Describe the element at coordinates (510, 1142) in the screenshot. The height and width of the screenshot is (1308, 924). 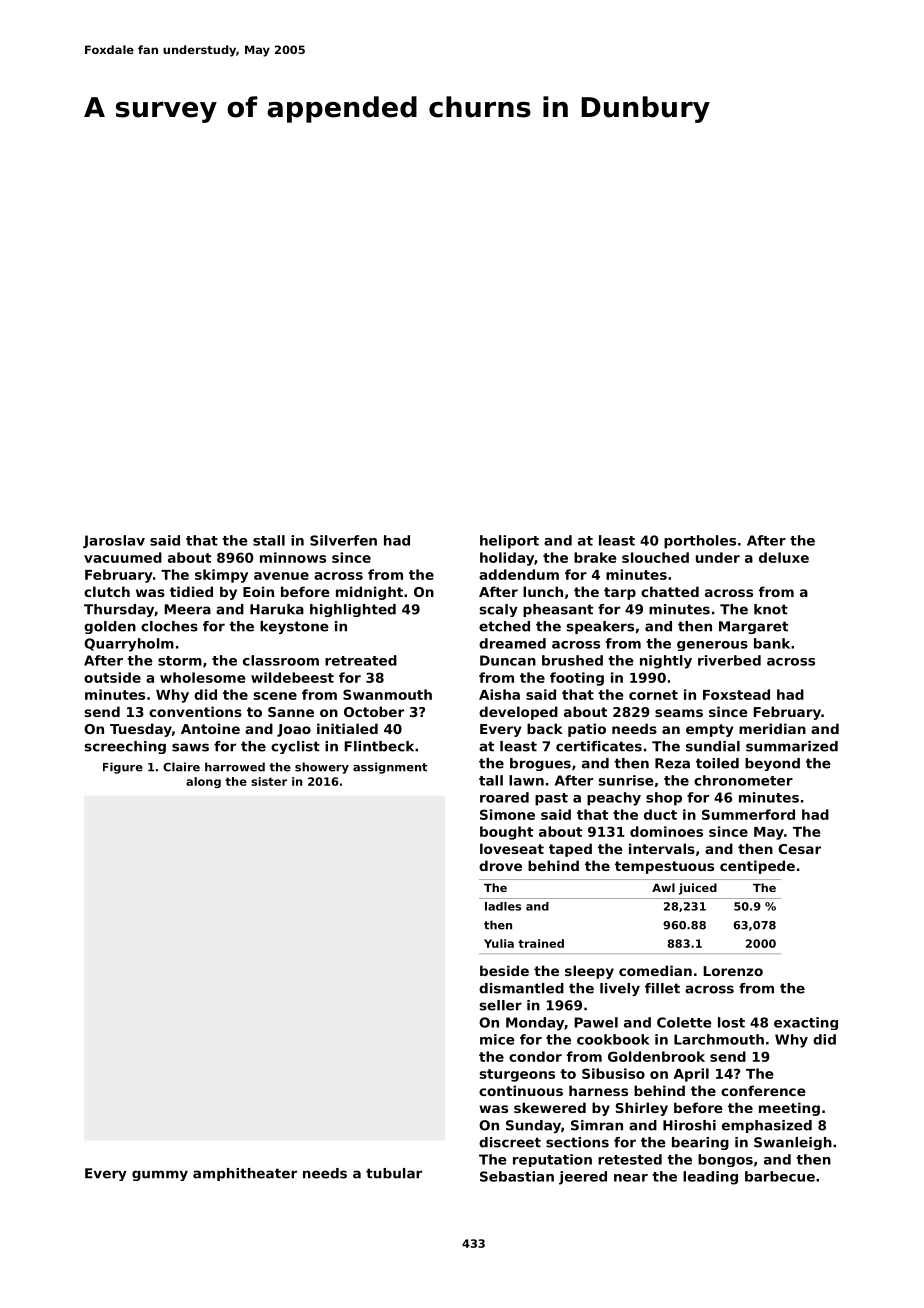
I see `discreet` at that location.
